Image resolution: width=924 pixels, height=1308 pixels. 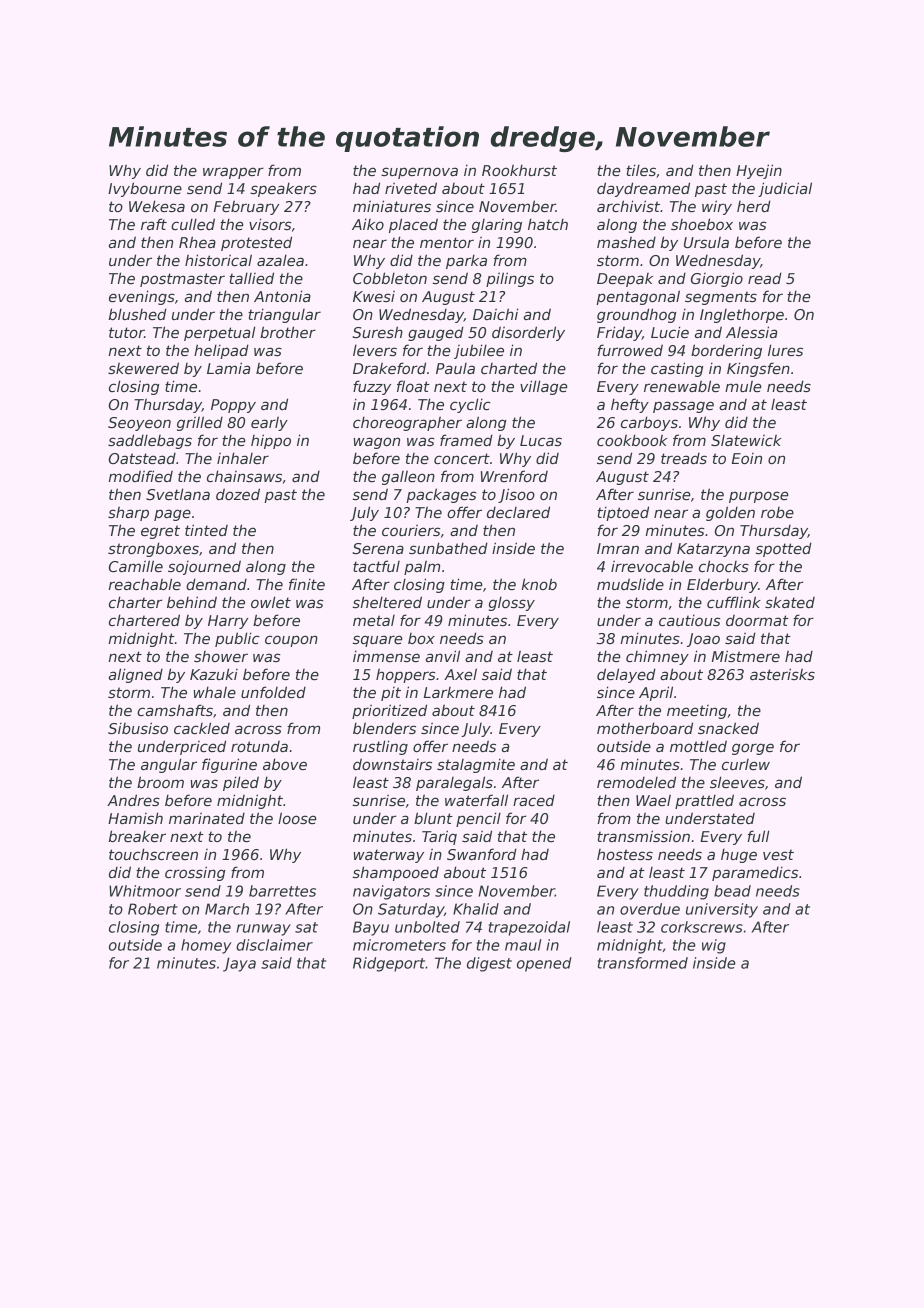 What do you see at coordinates (758, 836) in the page?
I see `full` at bounding box center [758, 836].
